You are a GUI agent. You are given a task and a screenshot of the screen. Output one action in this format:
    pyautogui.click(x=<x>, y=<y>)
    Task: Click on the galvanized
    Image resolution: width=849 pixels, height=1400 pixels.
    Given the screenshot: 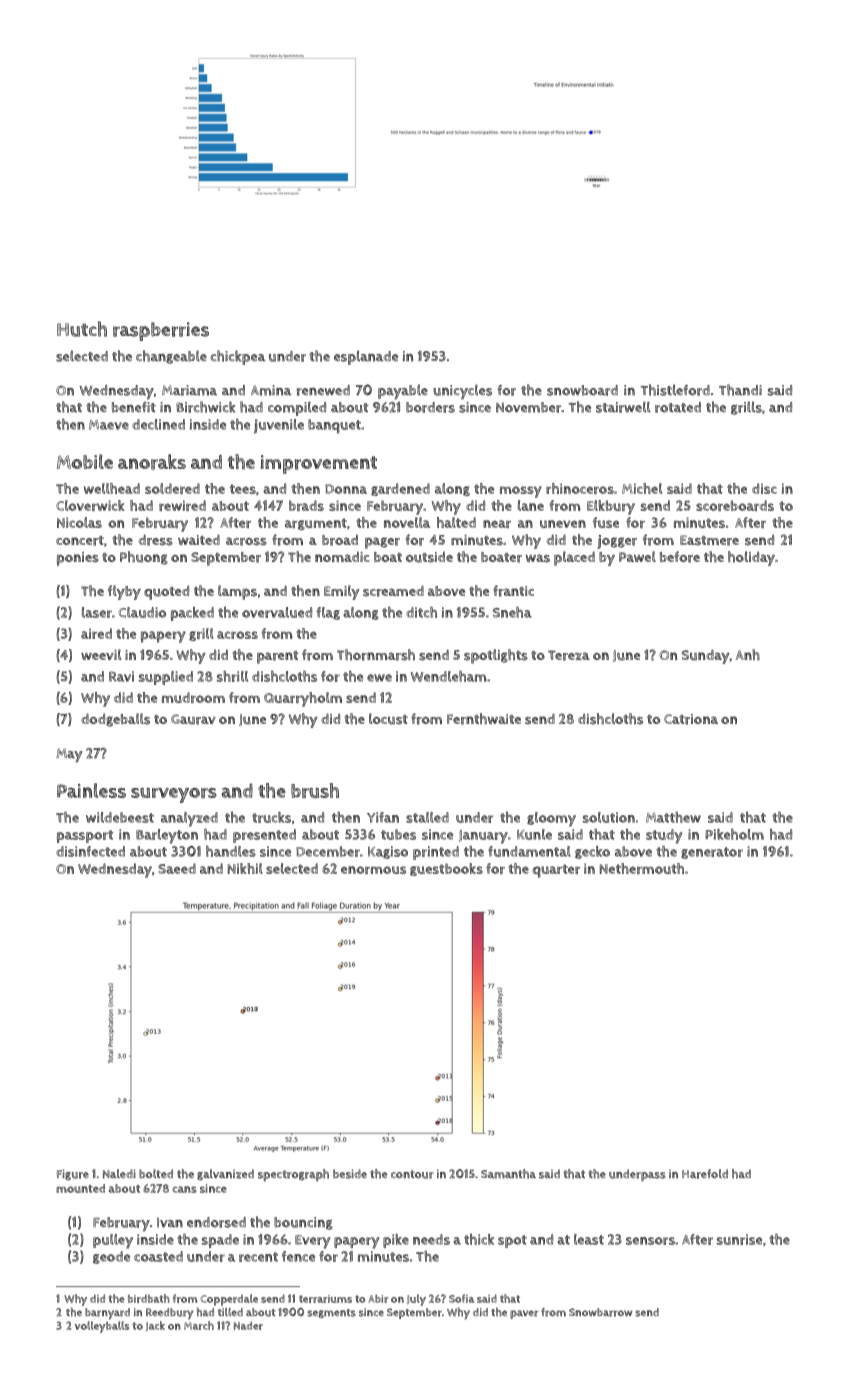 What is the action you would take?
    pyautogui.click(x=225, y=1175)
